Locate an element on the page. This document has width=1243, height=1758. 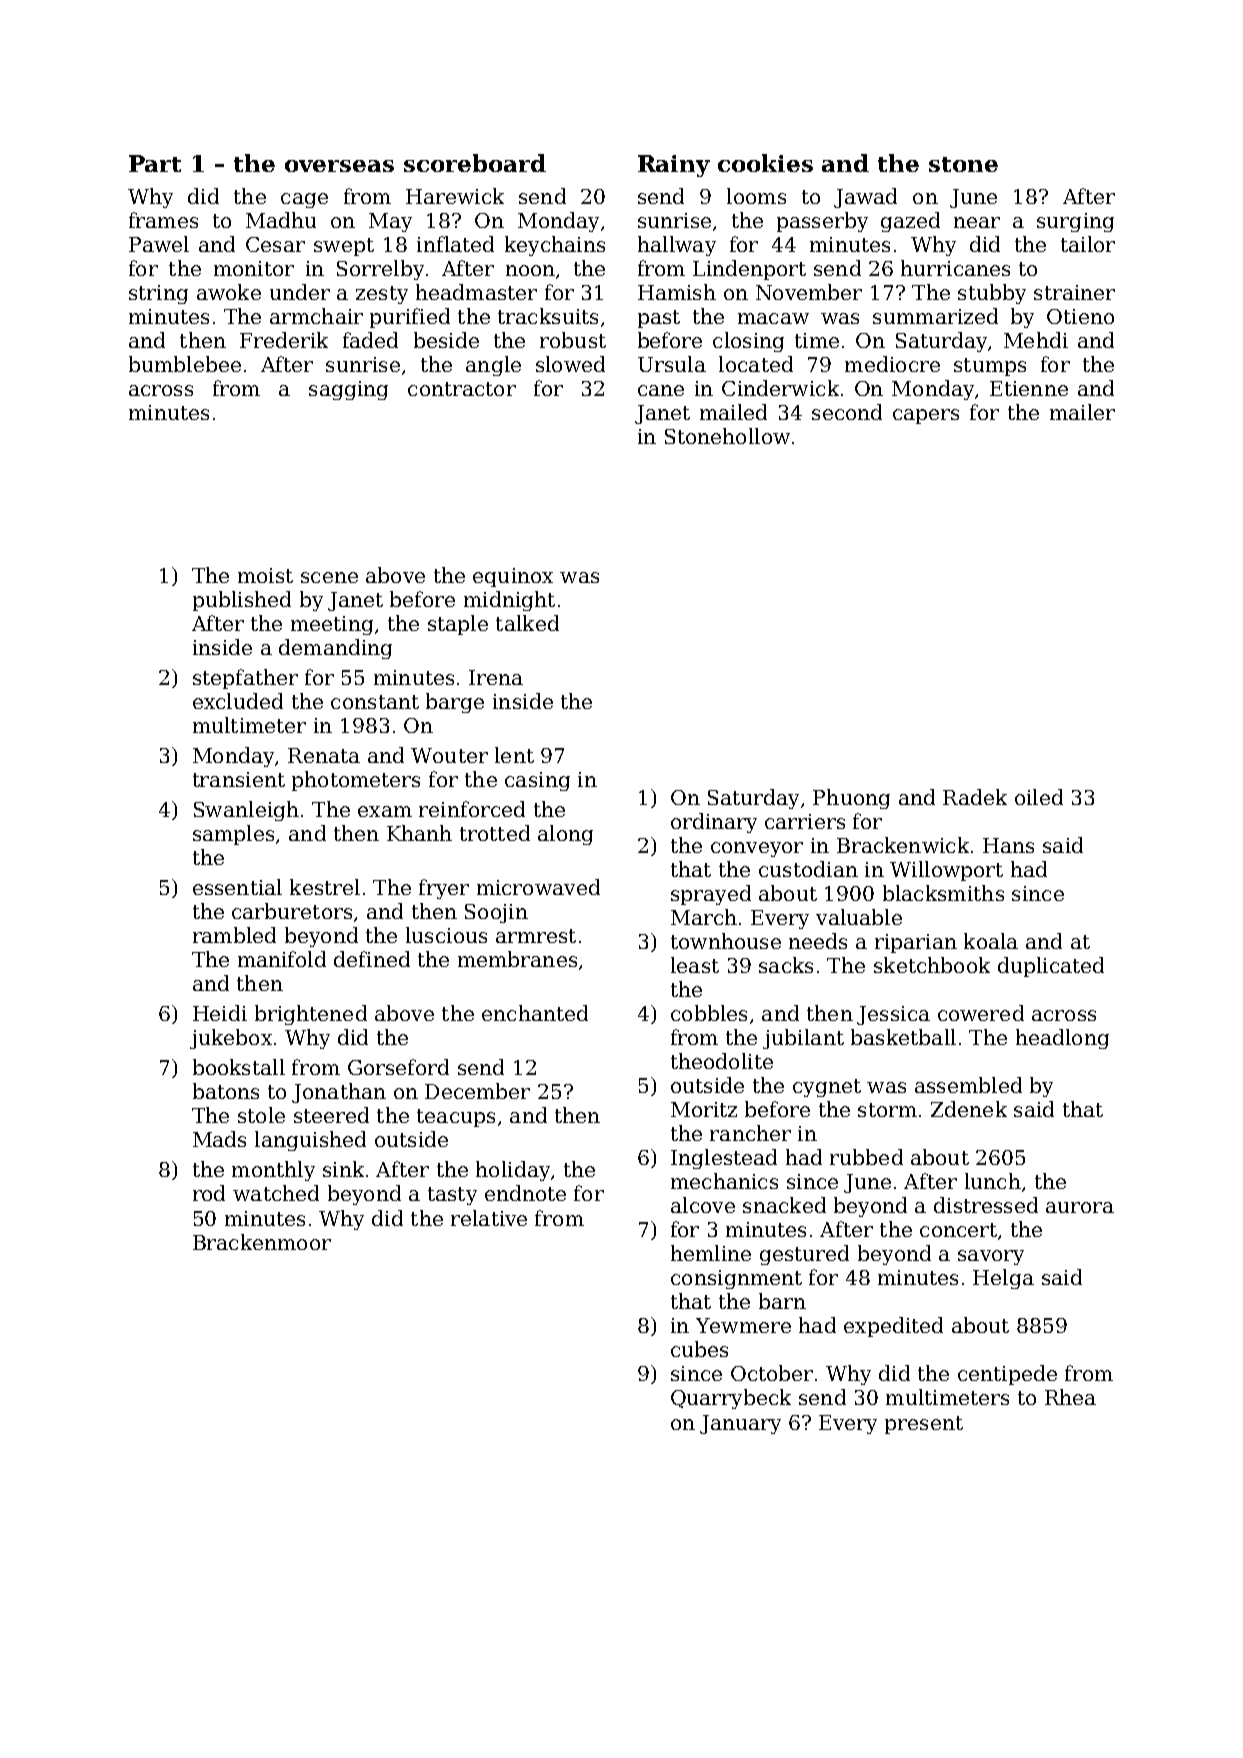
January is located at coordinates (740, 1424).
